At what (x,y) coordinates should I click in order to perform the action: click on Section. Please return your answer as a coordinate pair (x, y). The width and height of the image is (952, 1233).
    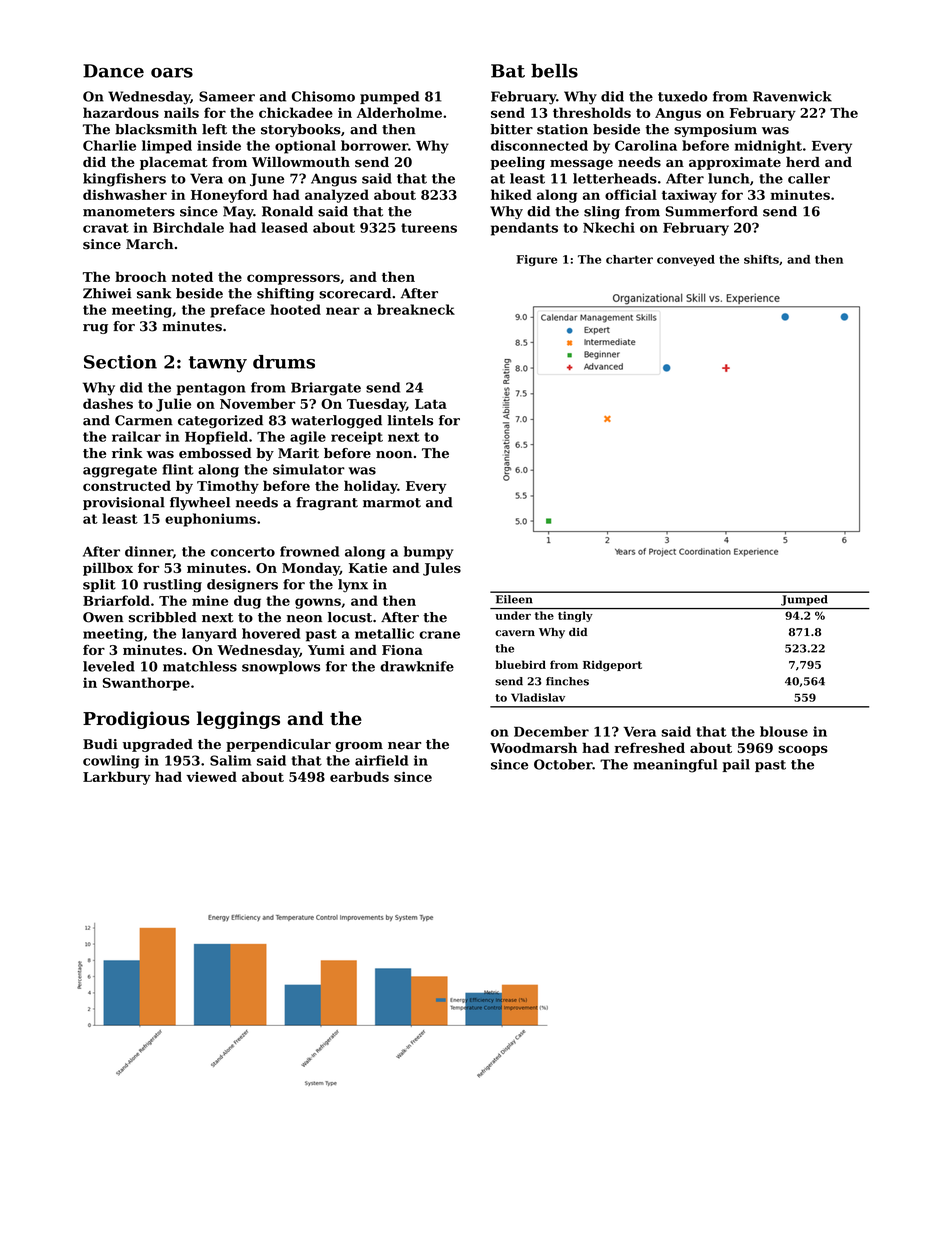
    Looking at the image, I should click on (120, 362).
